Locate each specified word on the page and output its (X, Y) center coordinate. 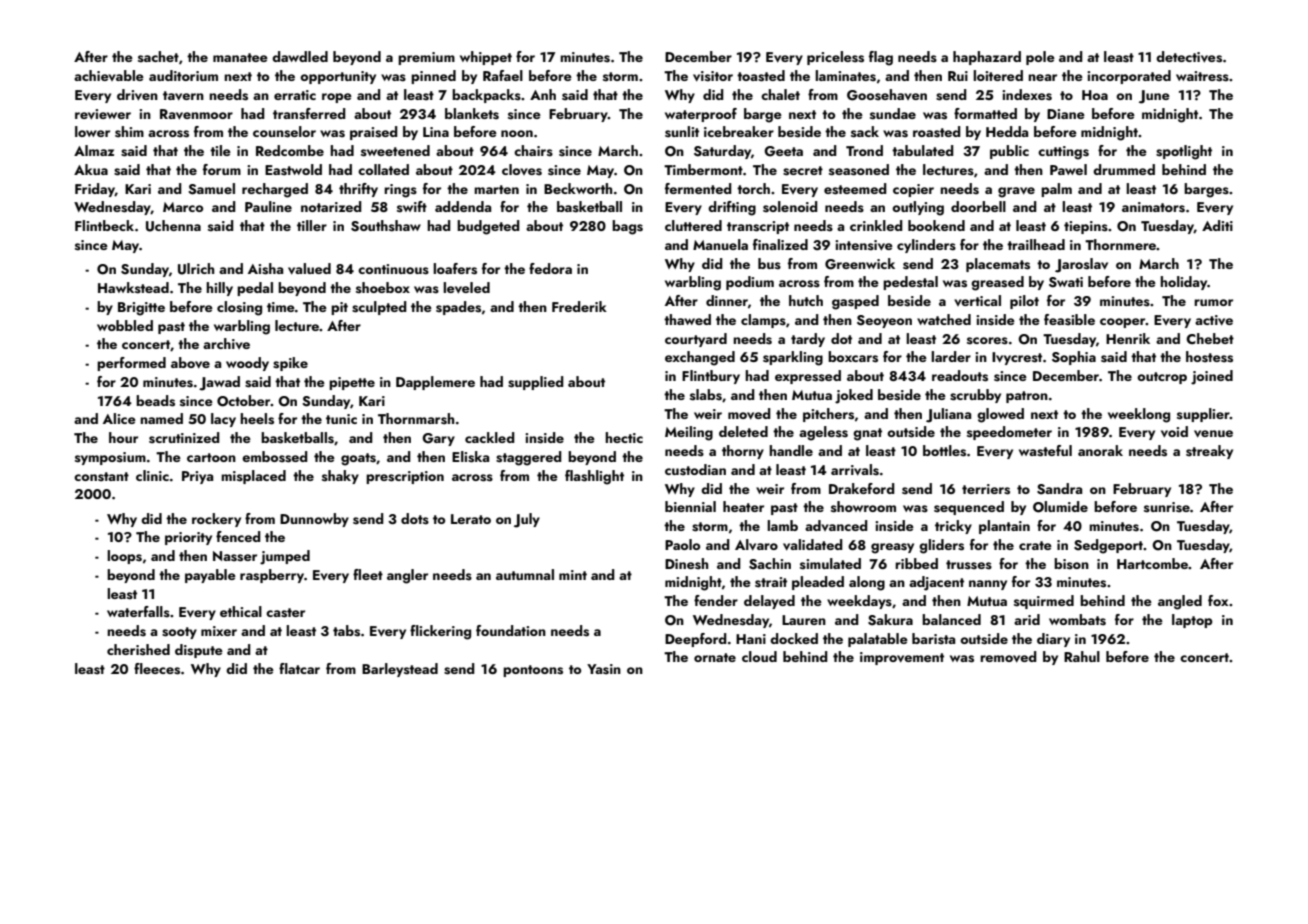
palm (1056, 190)
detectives (1189, 57)
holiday (1184, 283)
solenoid (790, 207)
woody (247, 364)
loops (124, 557)
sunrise (1167, 507)
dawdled (300, 56)
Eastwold (293, 170)
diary (1053, 640)
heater (743, 506)
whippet (486, 58)
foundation (511, 630)
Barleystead (400, 670)
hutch (806, 300)
